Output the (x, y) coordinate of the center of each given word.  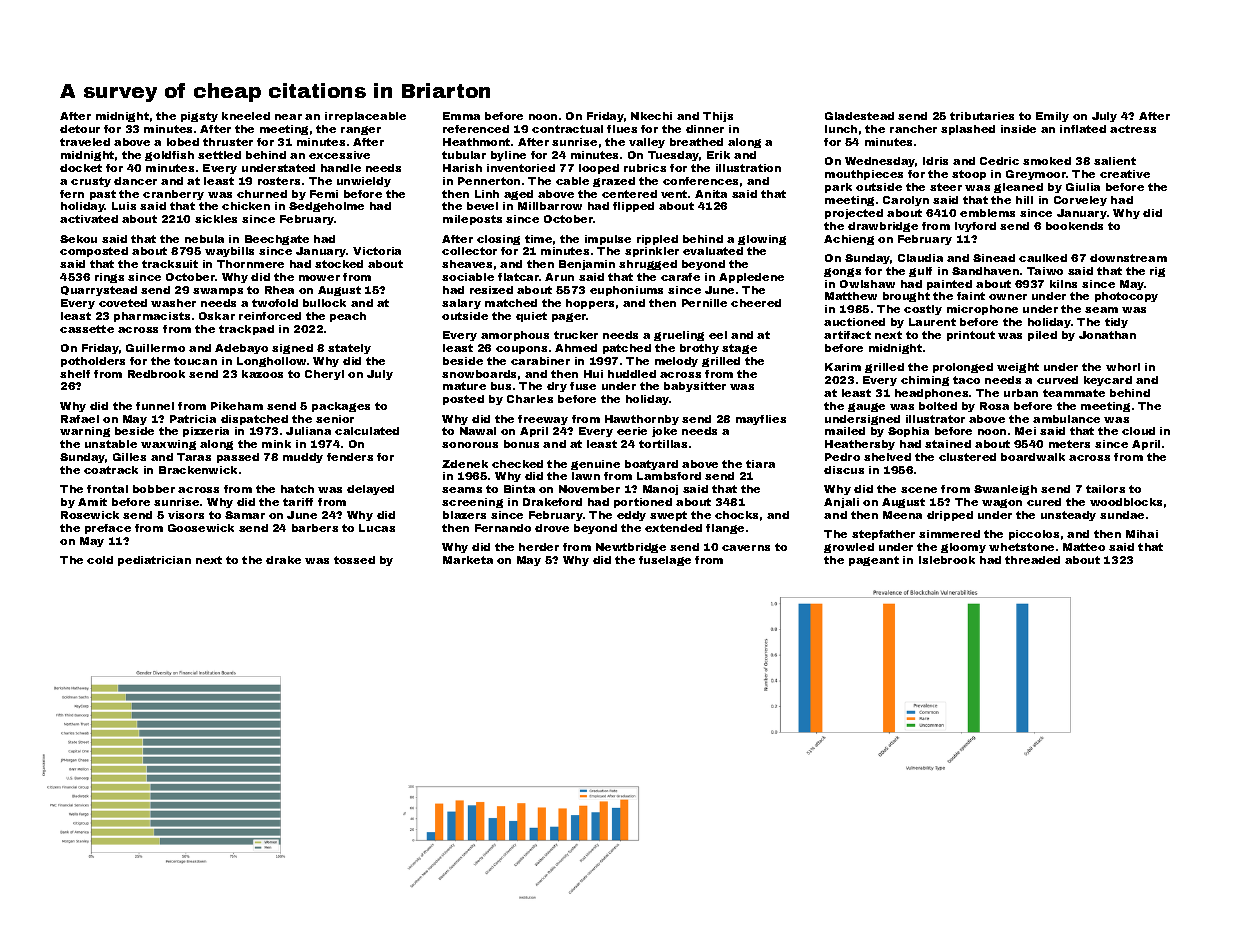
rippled (657, 240)
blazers (464, 515)
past (103, 195)
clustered (967, 457)
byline (508, 156)
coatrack (111, 470)
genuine (595, 465)
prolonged (963, 368)
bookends (1074, 226)
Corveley (1080, 201)
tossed (354, 560)
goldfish (169, 156)
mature (464, 386)
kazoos (262, 374)
